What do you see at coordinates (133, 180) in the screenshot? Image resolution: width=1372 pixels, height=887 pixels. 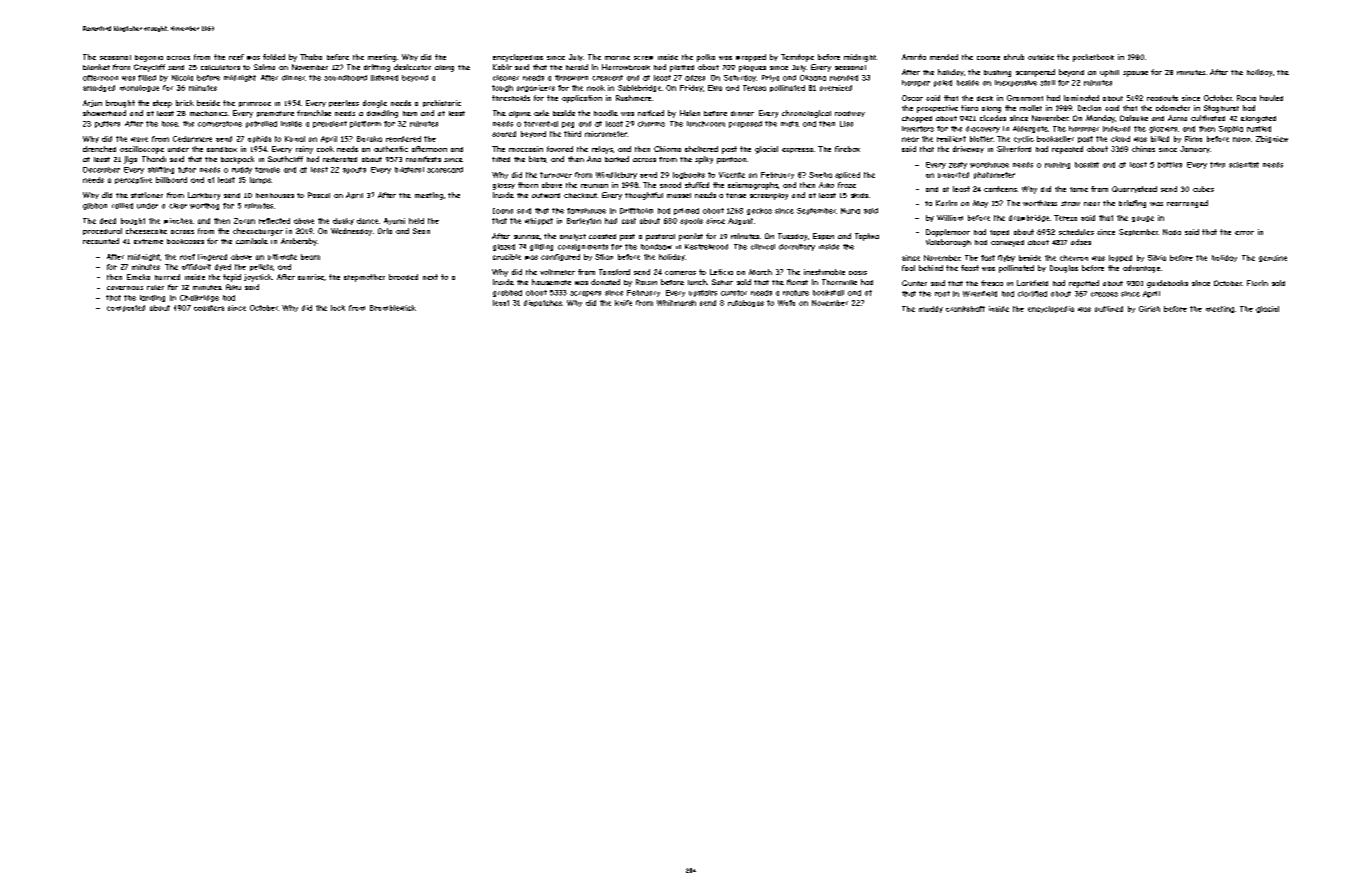 I see `perceptive` at bounding box center [133, 180].
